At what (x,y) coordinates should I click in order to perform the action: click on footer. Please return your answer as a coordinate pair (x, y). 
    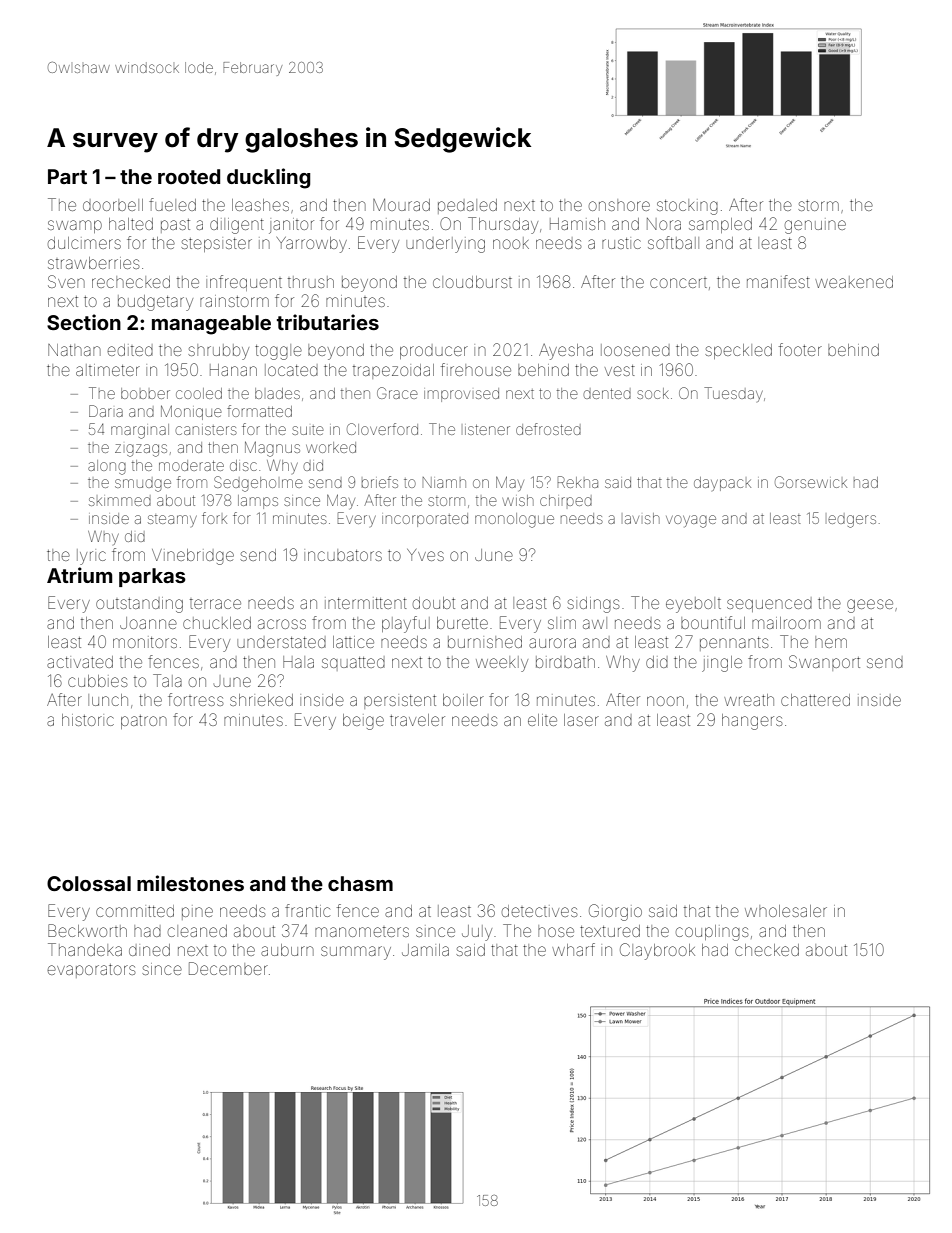
    Looking at the image, I should click on (800, 349).
